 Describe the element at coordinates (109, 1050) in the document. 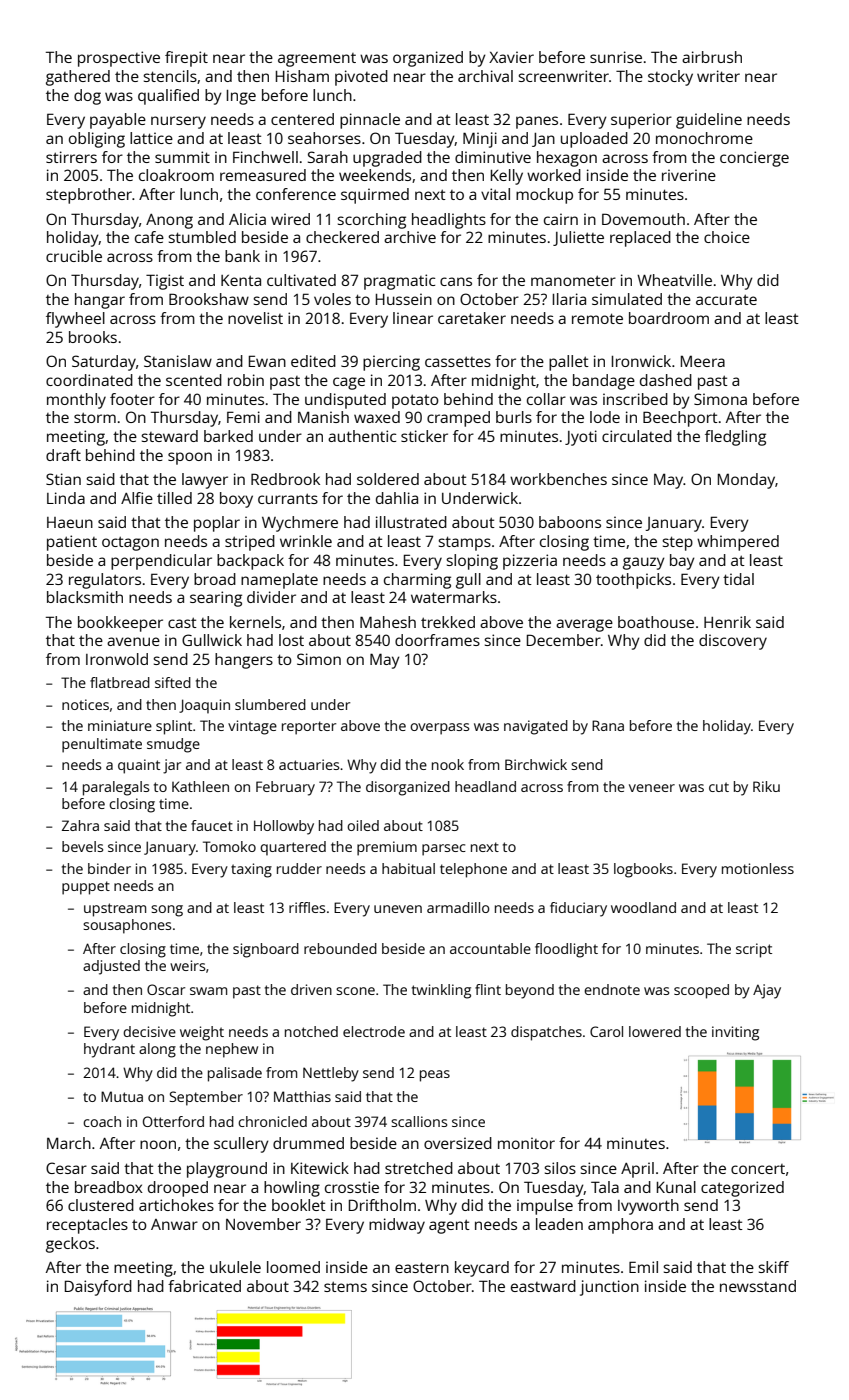

I see `hydrant` at that location.
